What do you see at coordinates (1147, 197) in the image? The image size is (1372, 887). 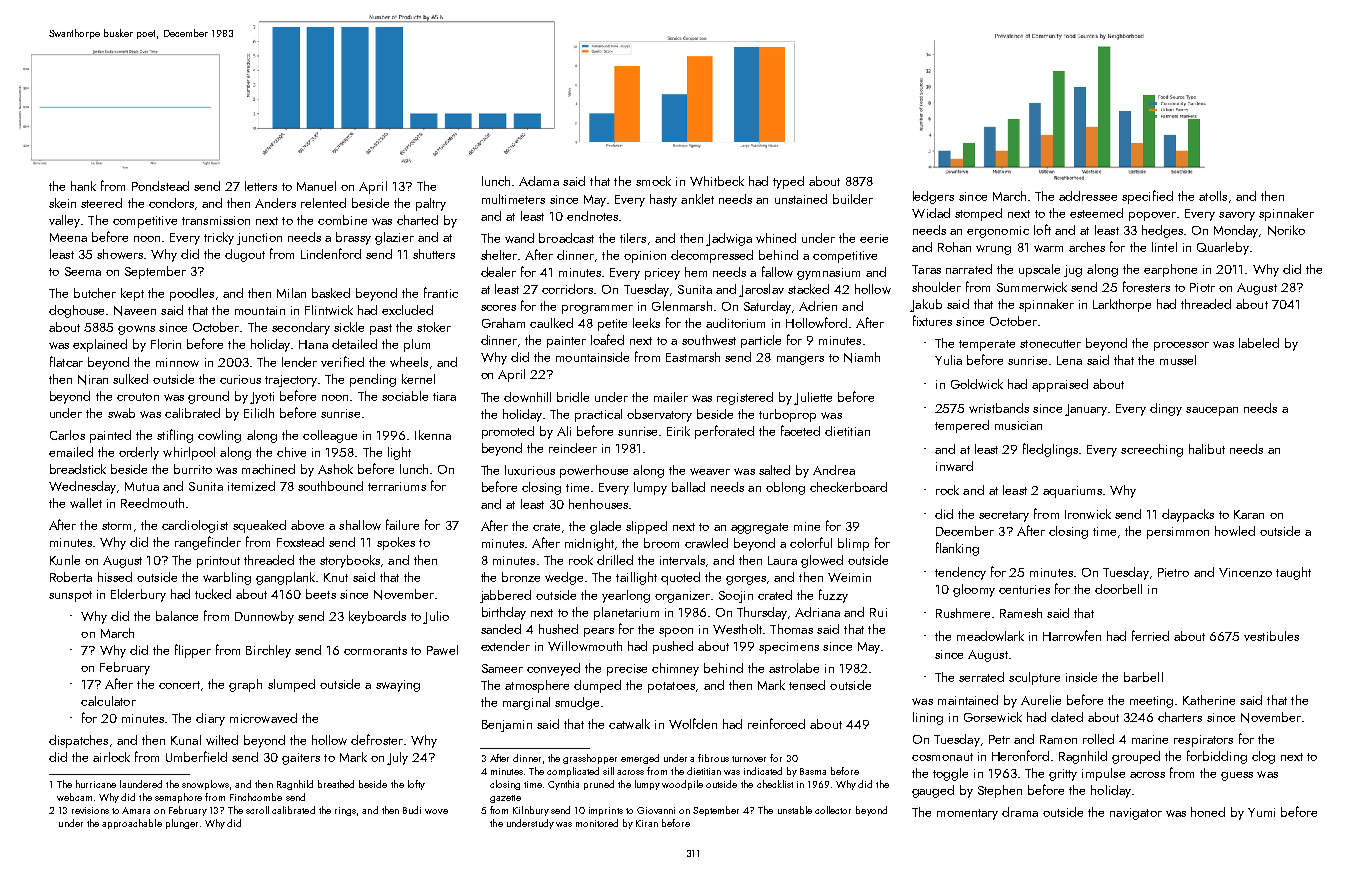 I see `specified` at bounding box center [1147, 197].
